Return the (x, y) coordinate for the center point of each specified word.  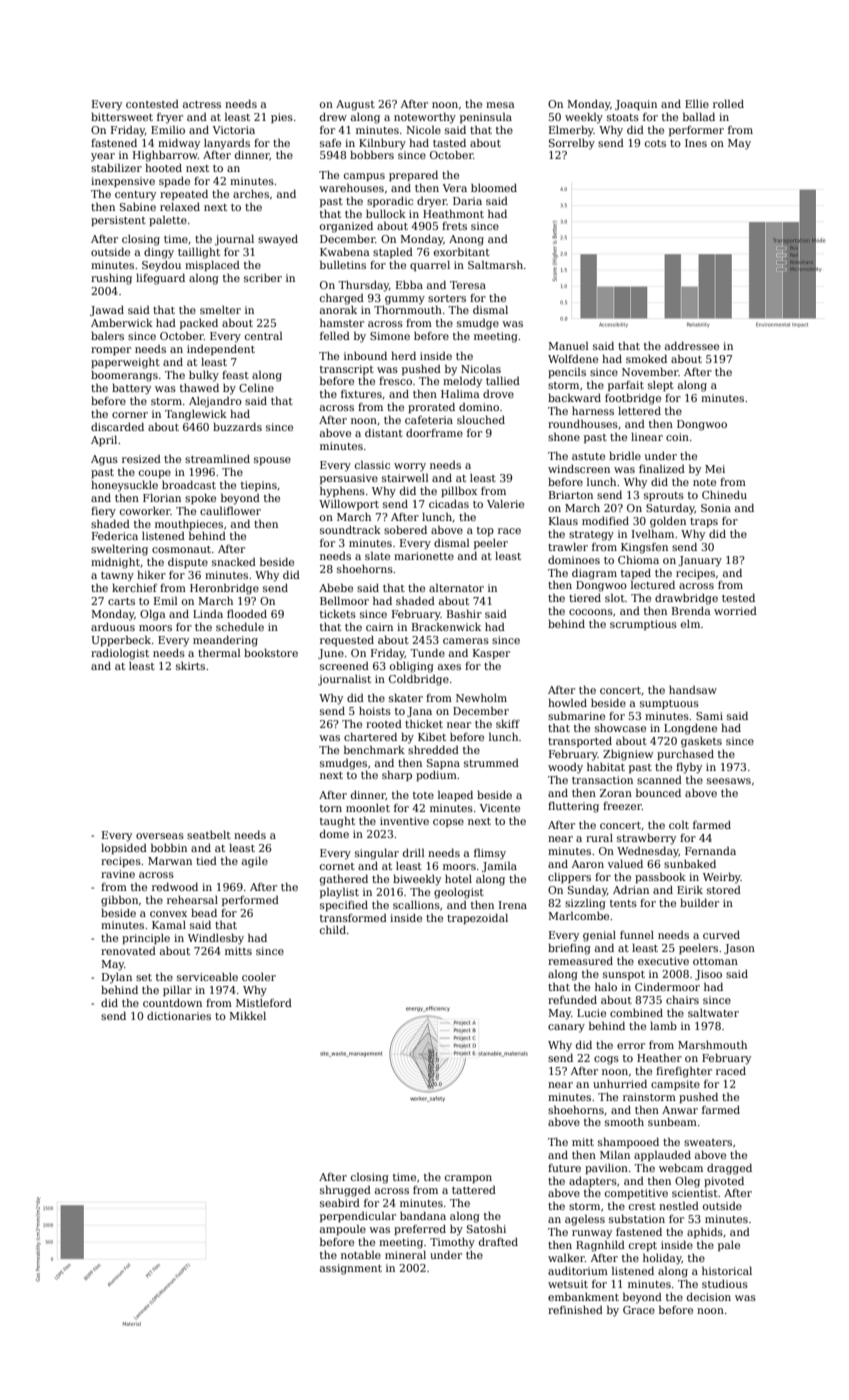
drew (333, 117)
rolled (728, 103)
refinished (575, 1309)
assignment (351, 1269)
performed (250, 900)
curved (721, 935)
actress (202, 104)
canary (566, 1028)
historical (727, 1270)
